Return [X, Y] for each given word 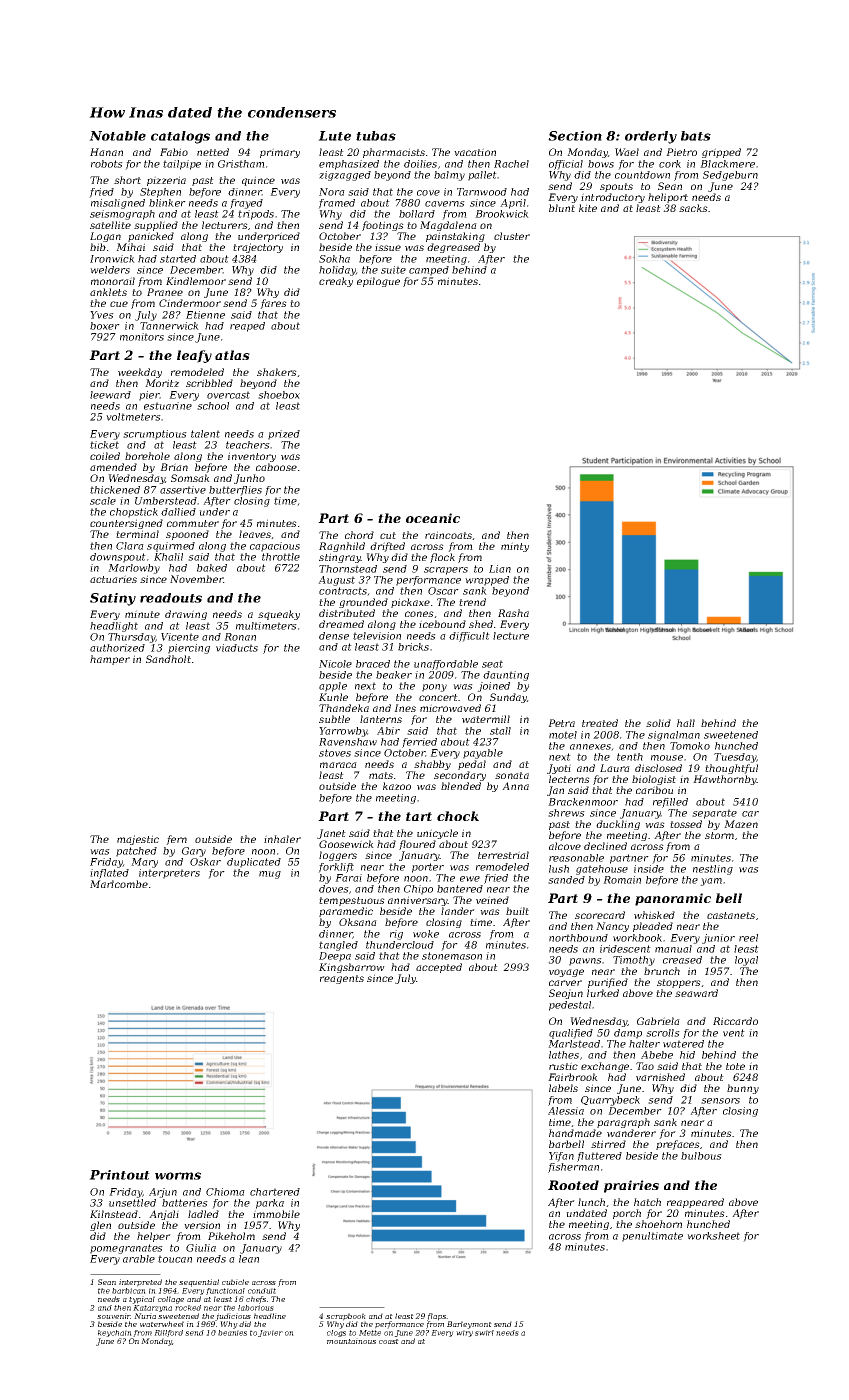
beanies [232, 1333]
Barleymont [469, 1325]
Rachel [511, 164]
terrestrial [503, 855]
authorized [117, 648]
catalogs [180, 137]
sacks [693, 208]
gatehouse [602, 870]
